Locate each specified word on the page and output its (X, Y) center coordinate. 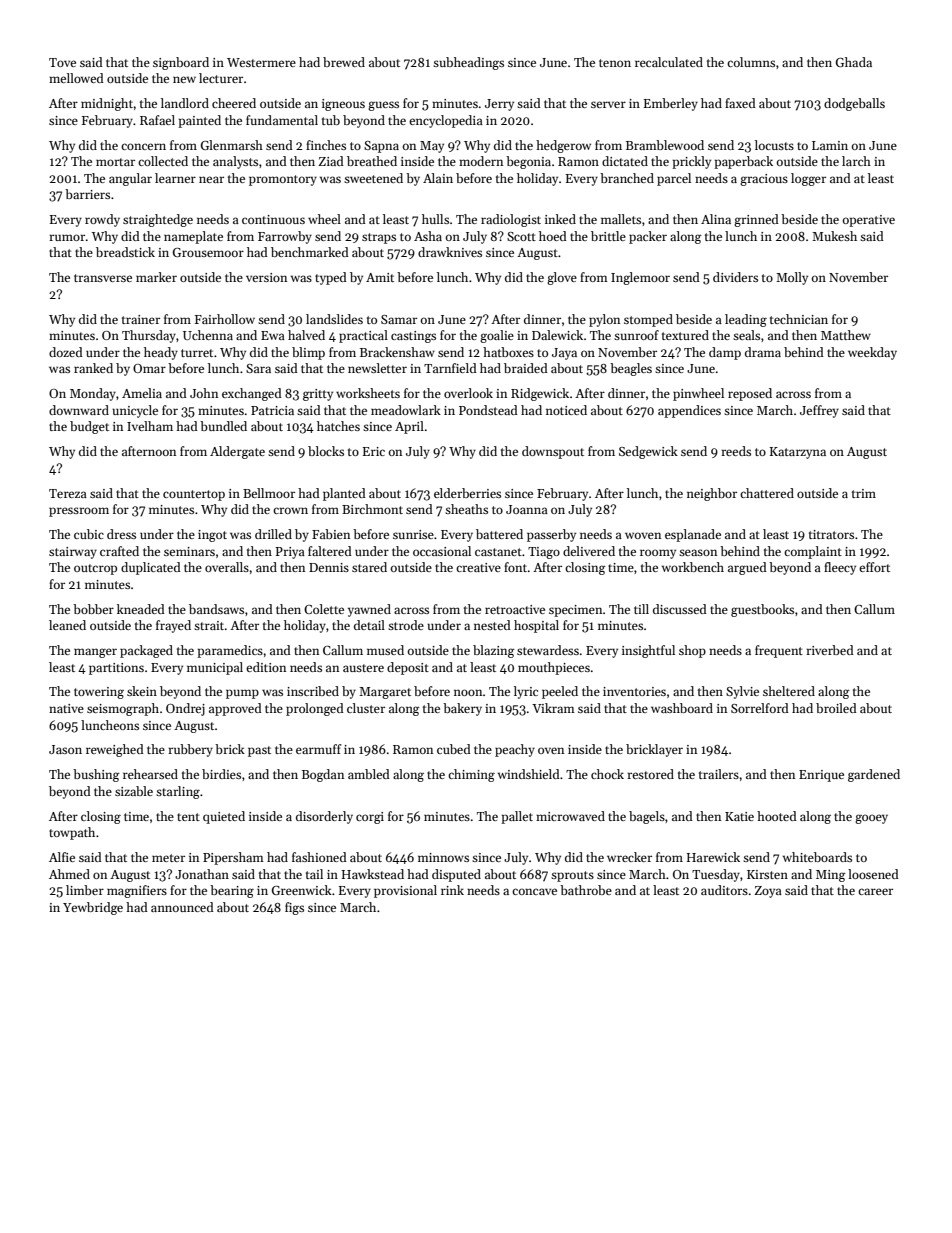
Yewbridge (93, 908)
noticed (566, 410)
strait (209, 625)
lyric (526, 692)
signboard (181, 63)
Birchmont (372, 509)
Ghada (854, 62)
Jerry (499, 105)
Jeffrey (819, 411)
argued (747, 568)
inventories (634, 691)
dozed (66, 352)
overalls (227, 567)
